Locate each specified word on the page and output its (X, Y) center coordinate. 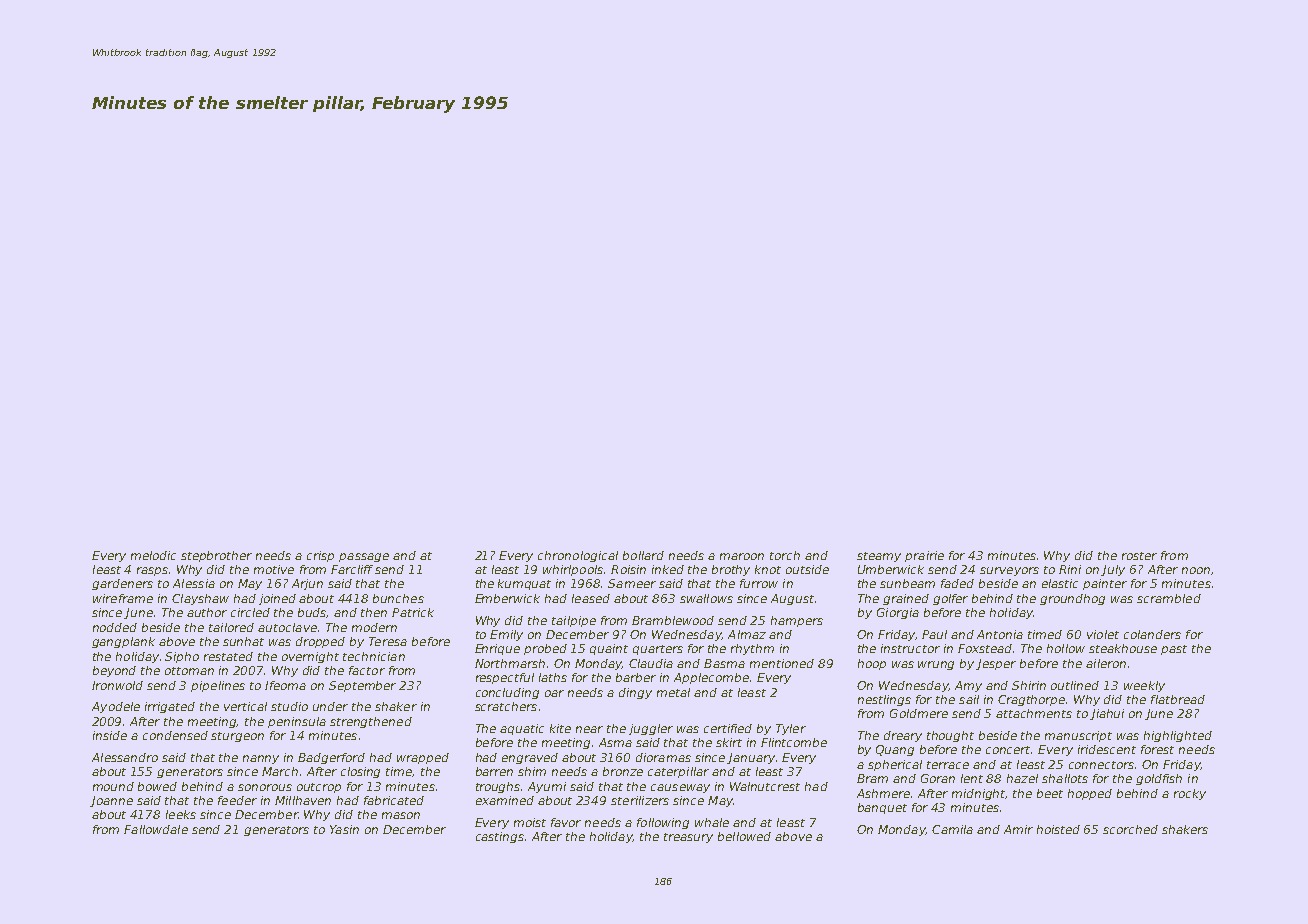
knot (768, 569)
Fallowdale (156, 829)
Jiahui (1107, 714)
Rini (1070, 569)
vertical (245, 706)
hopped (1090, 794)
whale (712, 822)
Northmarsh (510, 663)
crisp (320, 556)
